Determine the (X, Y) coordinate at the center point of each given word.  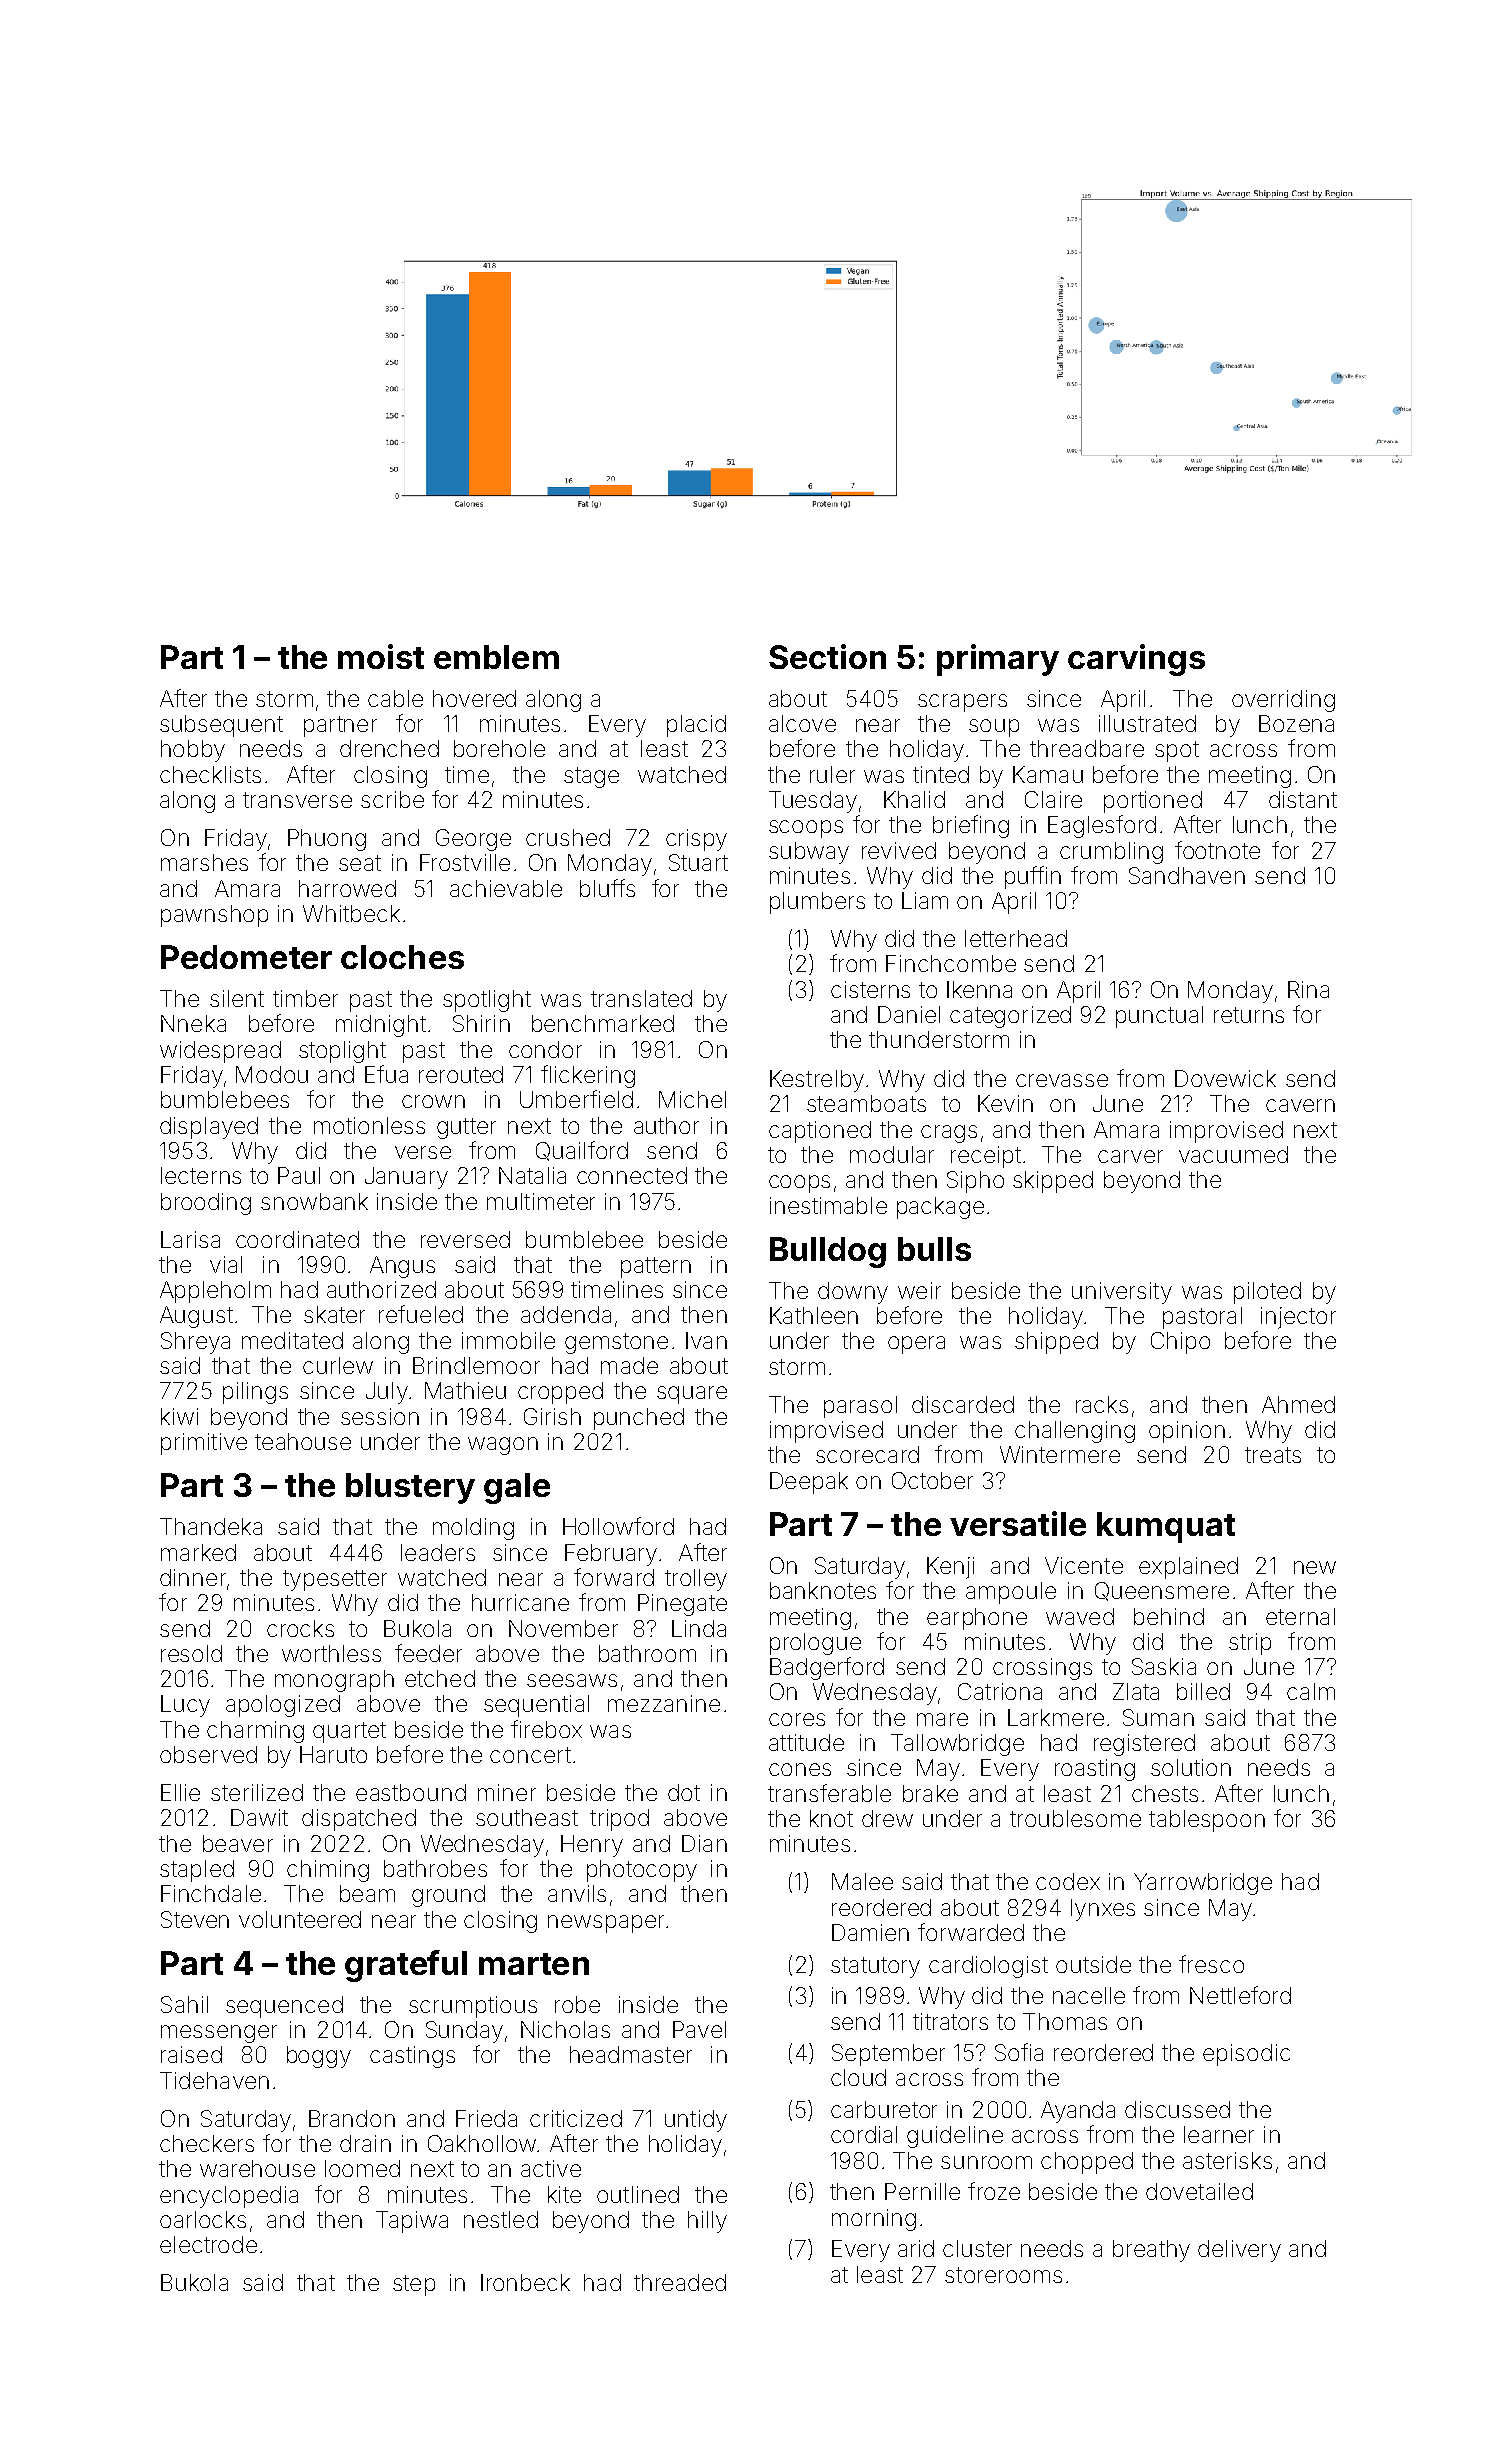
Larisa (190, 1239)
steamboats (866, 1103)
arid (916, 2248)
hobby (193, 751)
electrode (208, 2244)
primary (998, 660)
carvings (1136, 660)
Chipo (1180, 1343)
